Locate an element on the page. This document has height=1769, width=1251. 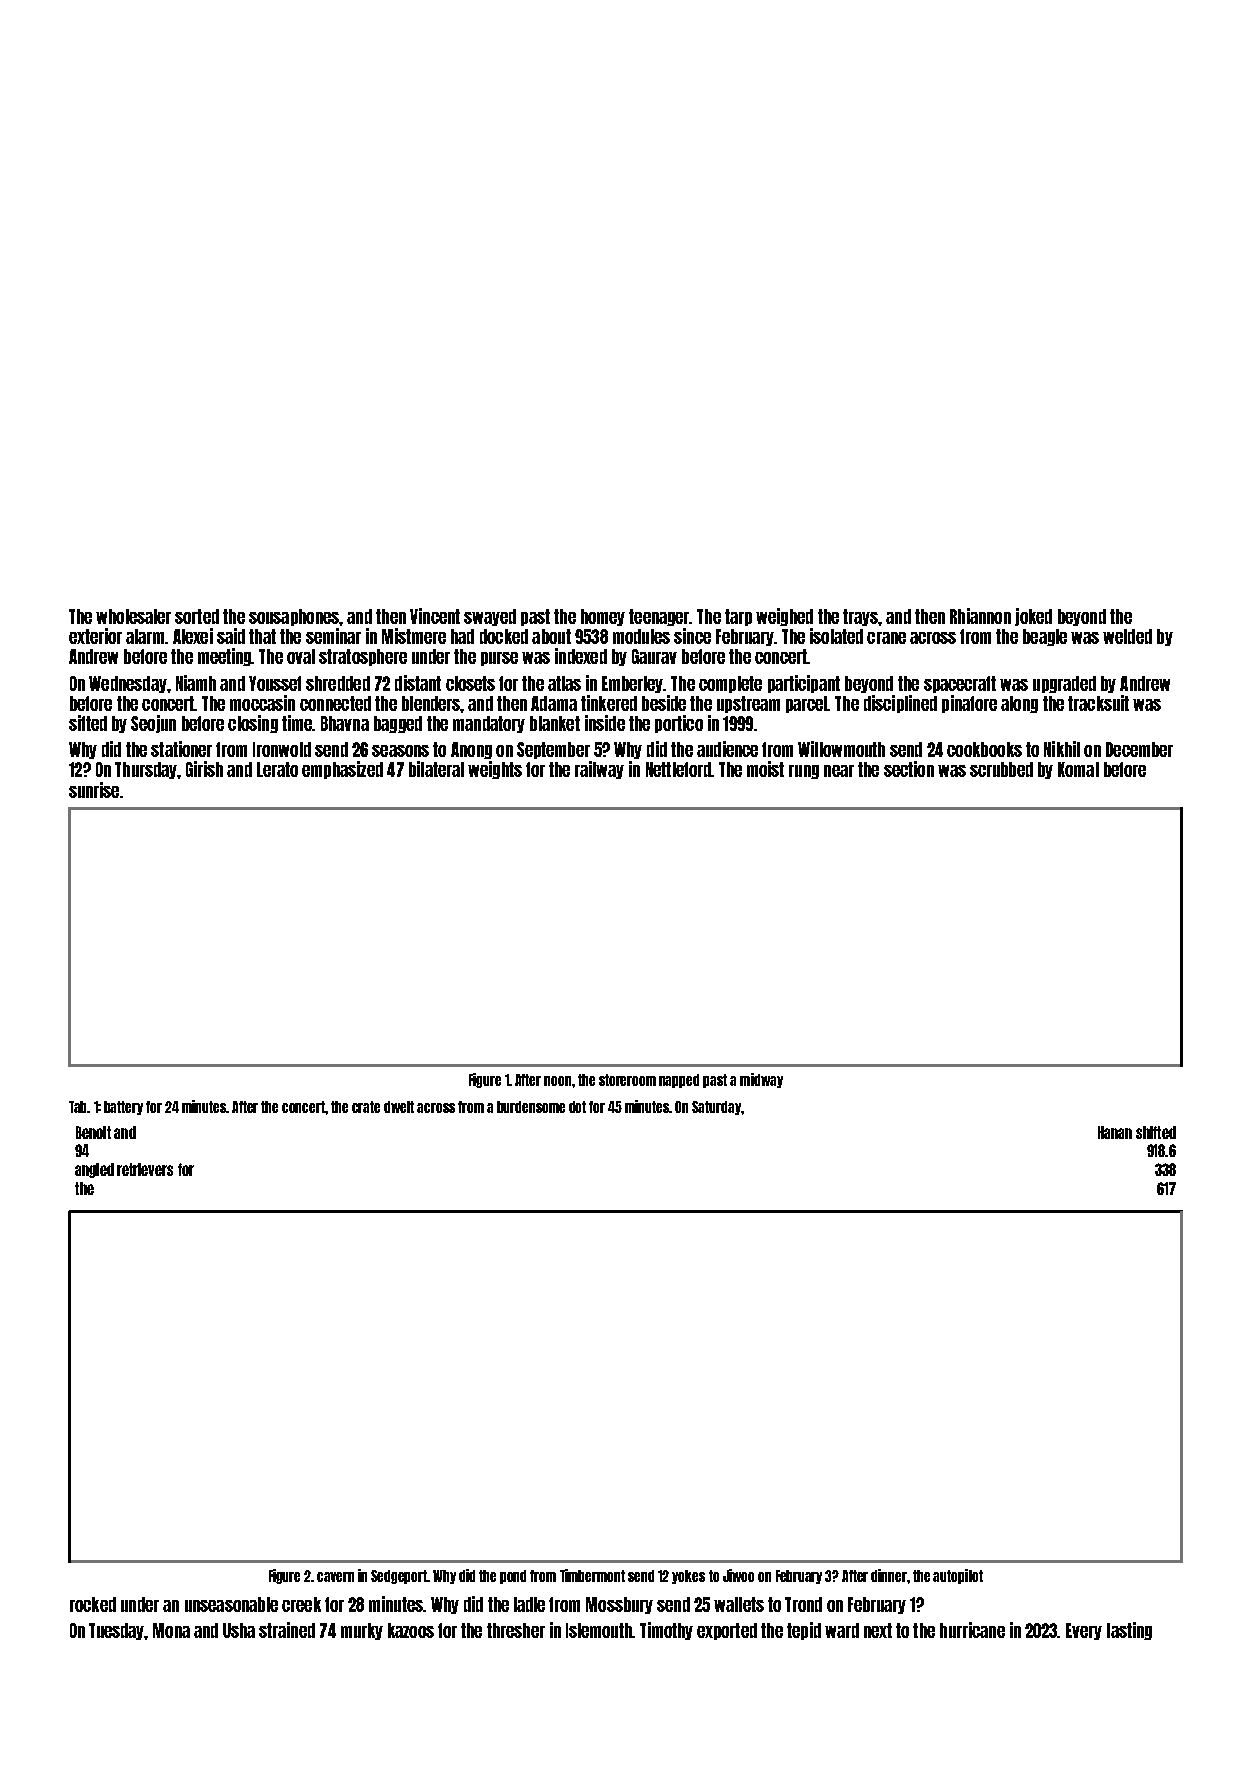
tepid is located at coordinates (804, 1631).
